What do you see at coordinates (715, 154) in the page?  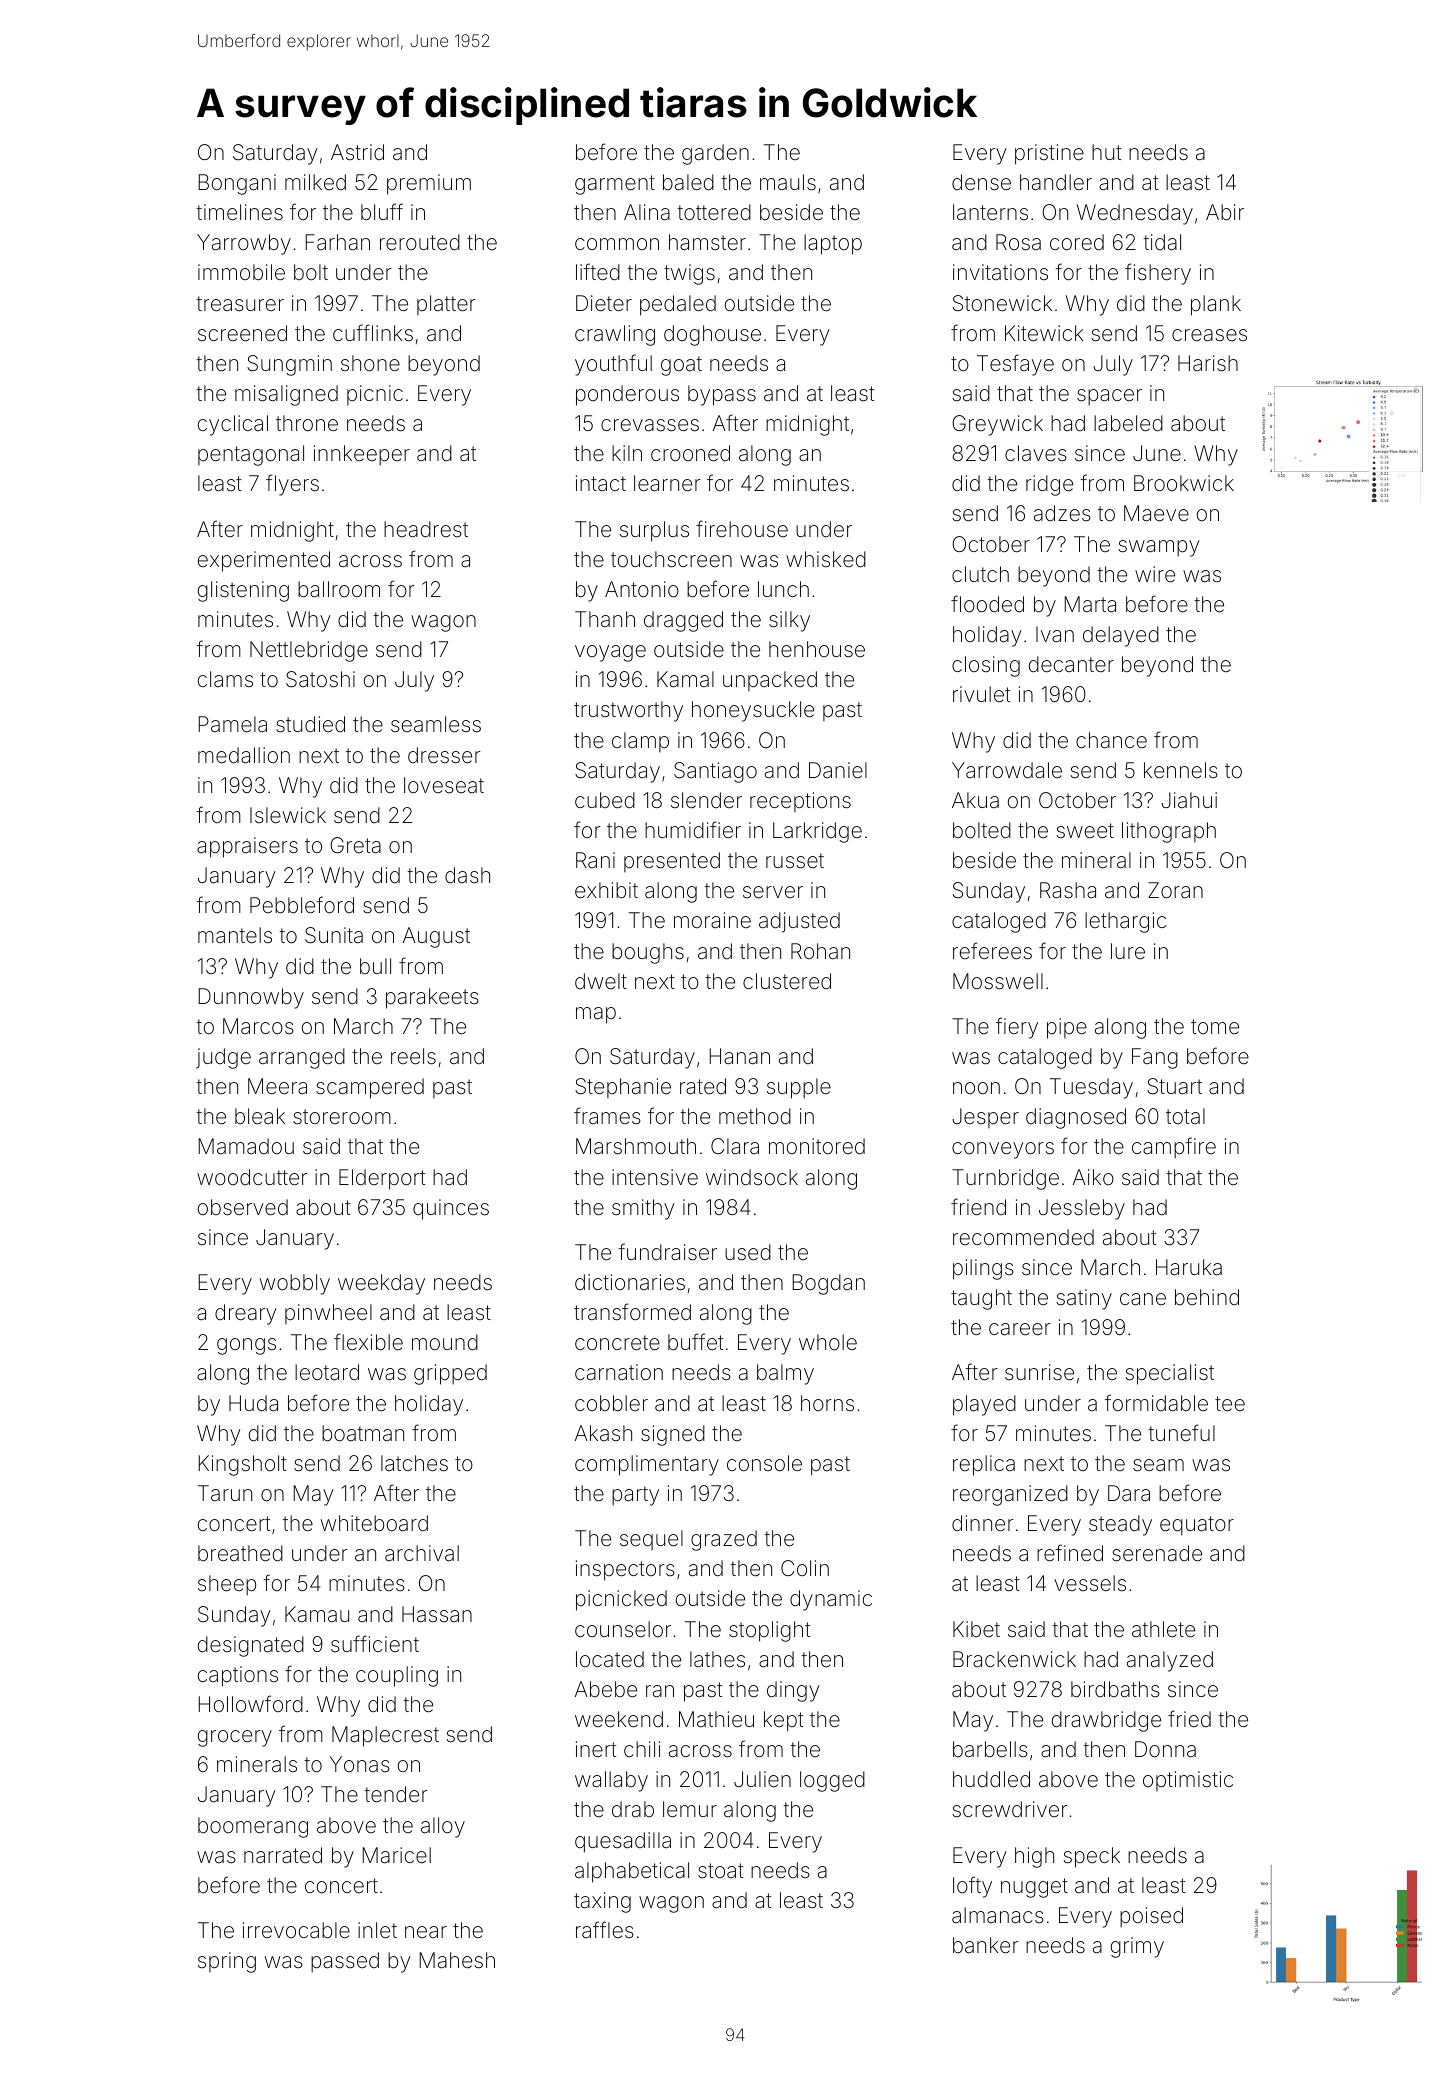 I see `garden` at bounding box center [715, 154].
